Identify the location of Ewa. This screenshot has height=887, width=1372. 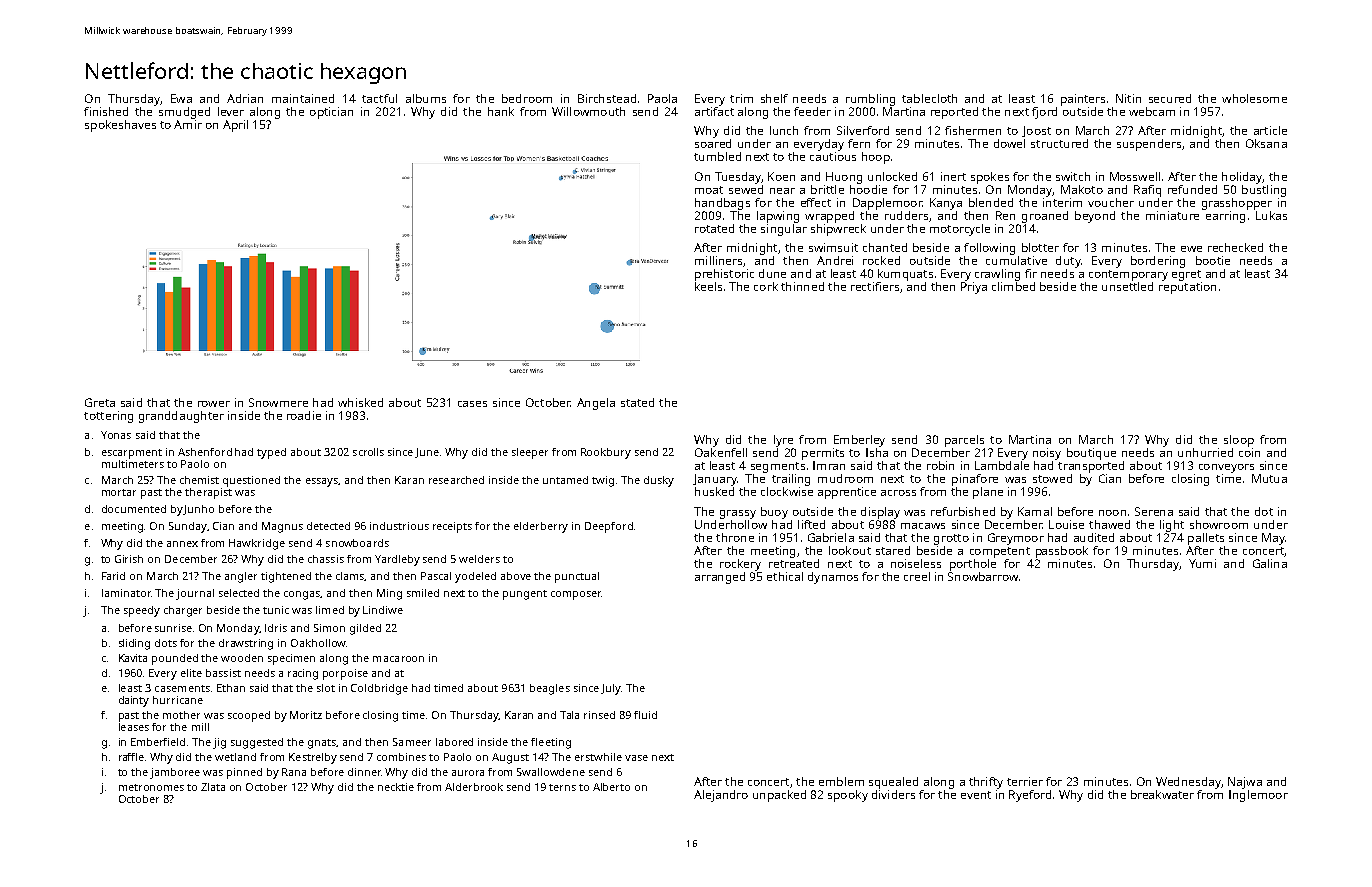
(181, 98).
